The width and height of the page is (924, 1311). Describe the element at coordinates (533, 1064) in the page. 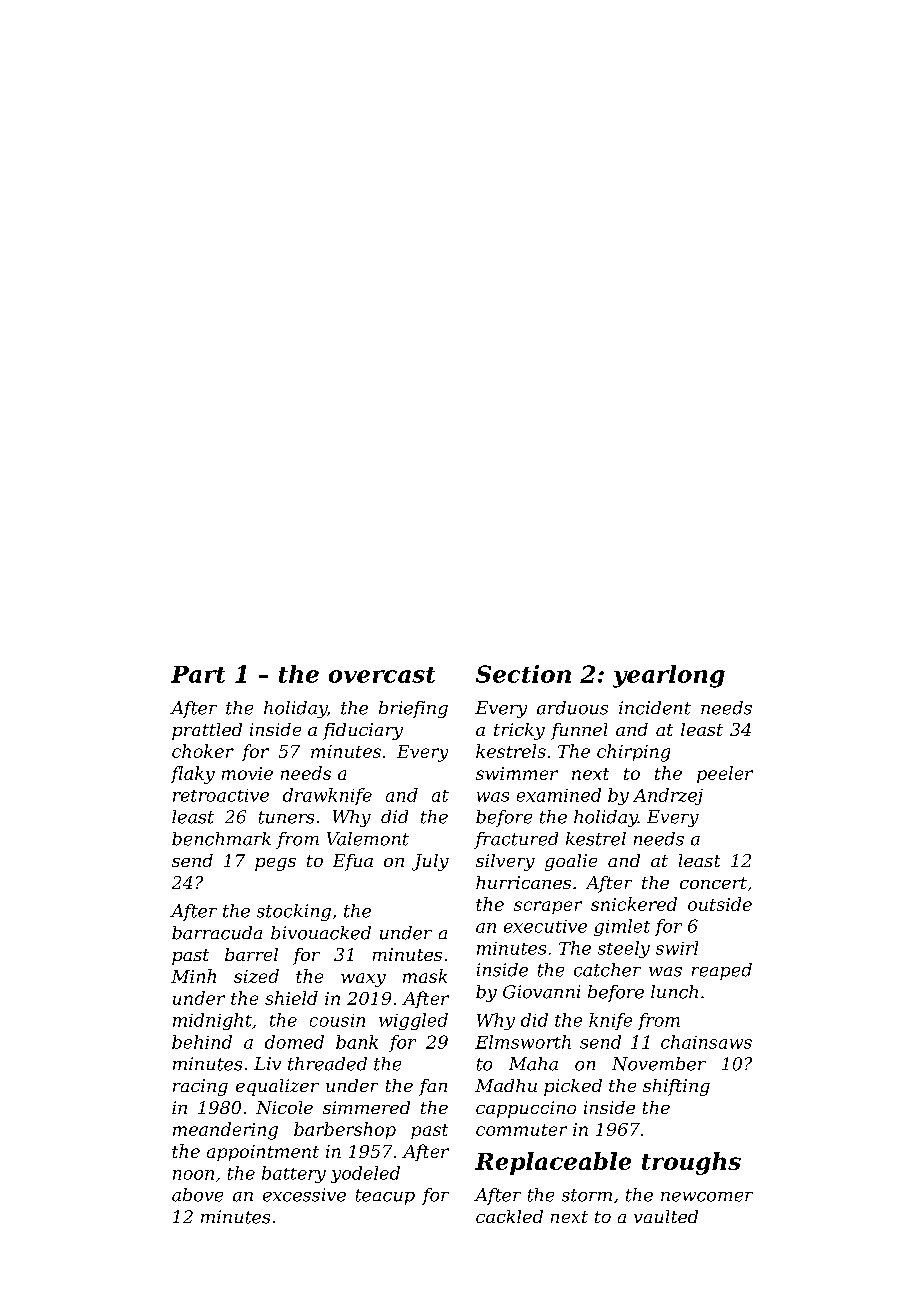

I see `Maha` at that location.
